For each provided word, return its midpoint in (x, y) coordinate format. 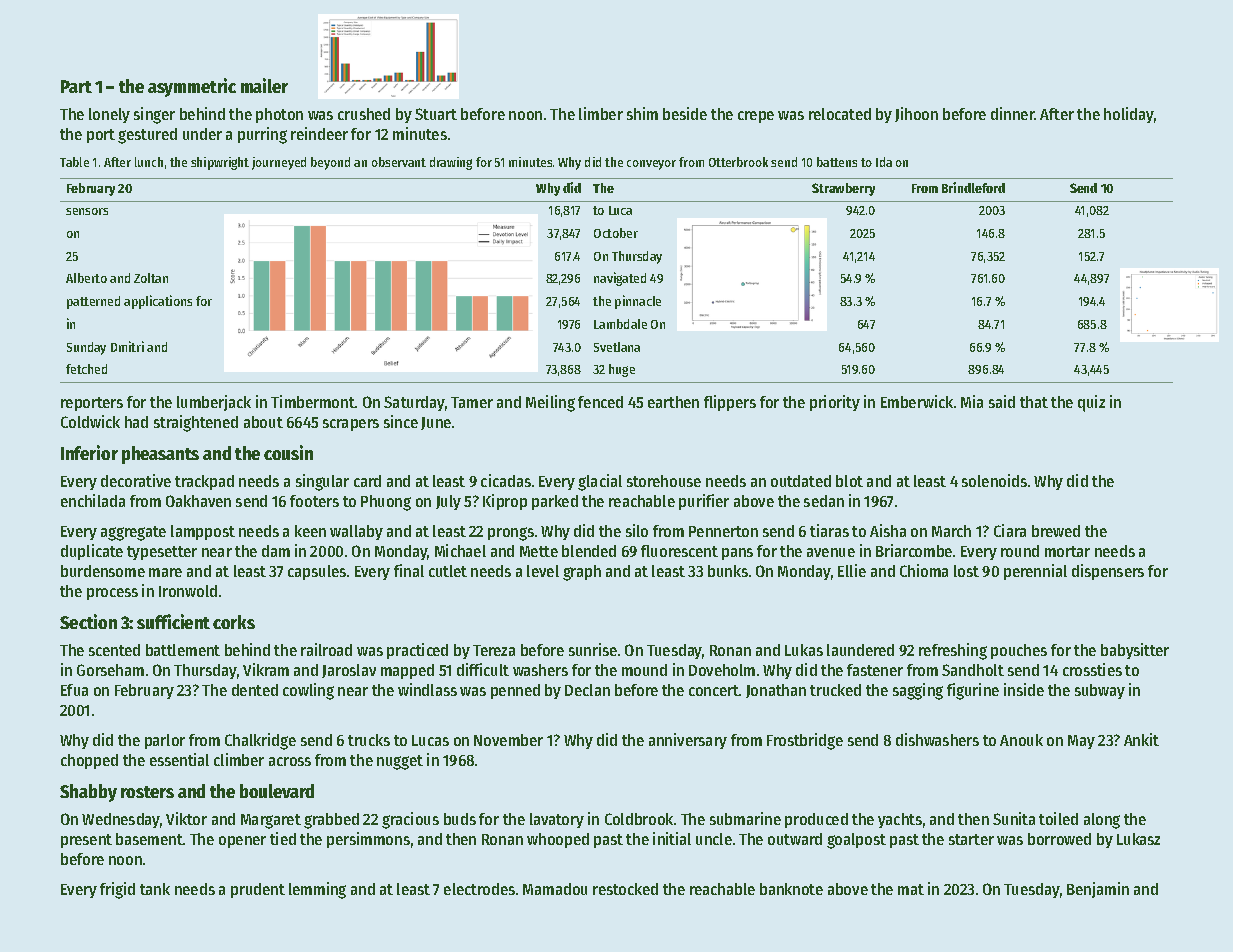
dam (276, 551)
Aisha (888, 530)
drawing (451, 163)
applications (158, 302)
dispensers (1108, 572)
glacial (600, 482)
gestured (147, 136)
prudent (258, 890)
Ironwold (188, 591)
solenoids (994, 480)
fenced (600, 402)
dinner (1013, 113)
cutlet (448, 571)
